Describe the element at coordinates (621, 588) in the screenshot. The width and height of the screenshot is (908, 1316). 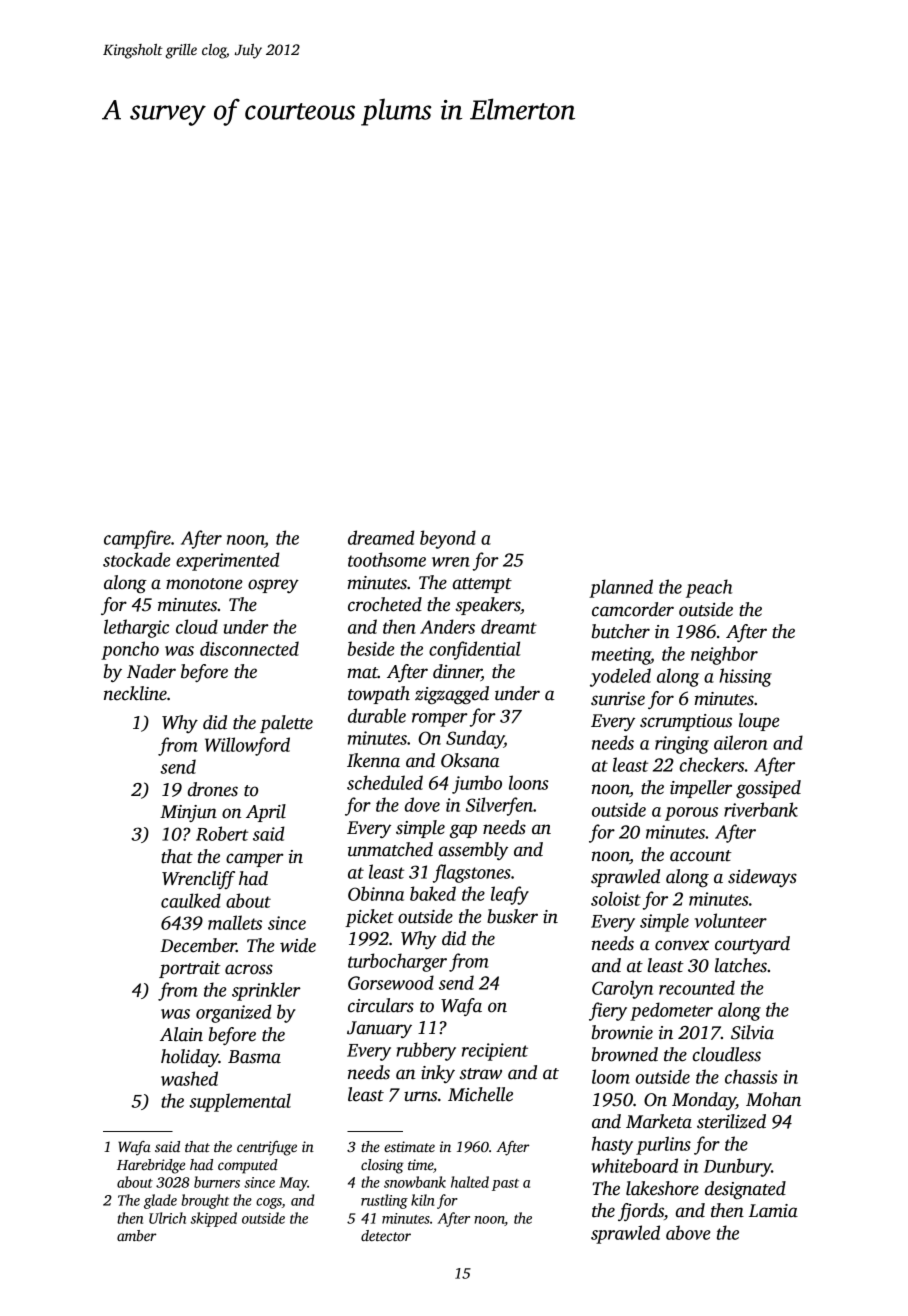
I see `planned` at that location.
